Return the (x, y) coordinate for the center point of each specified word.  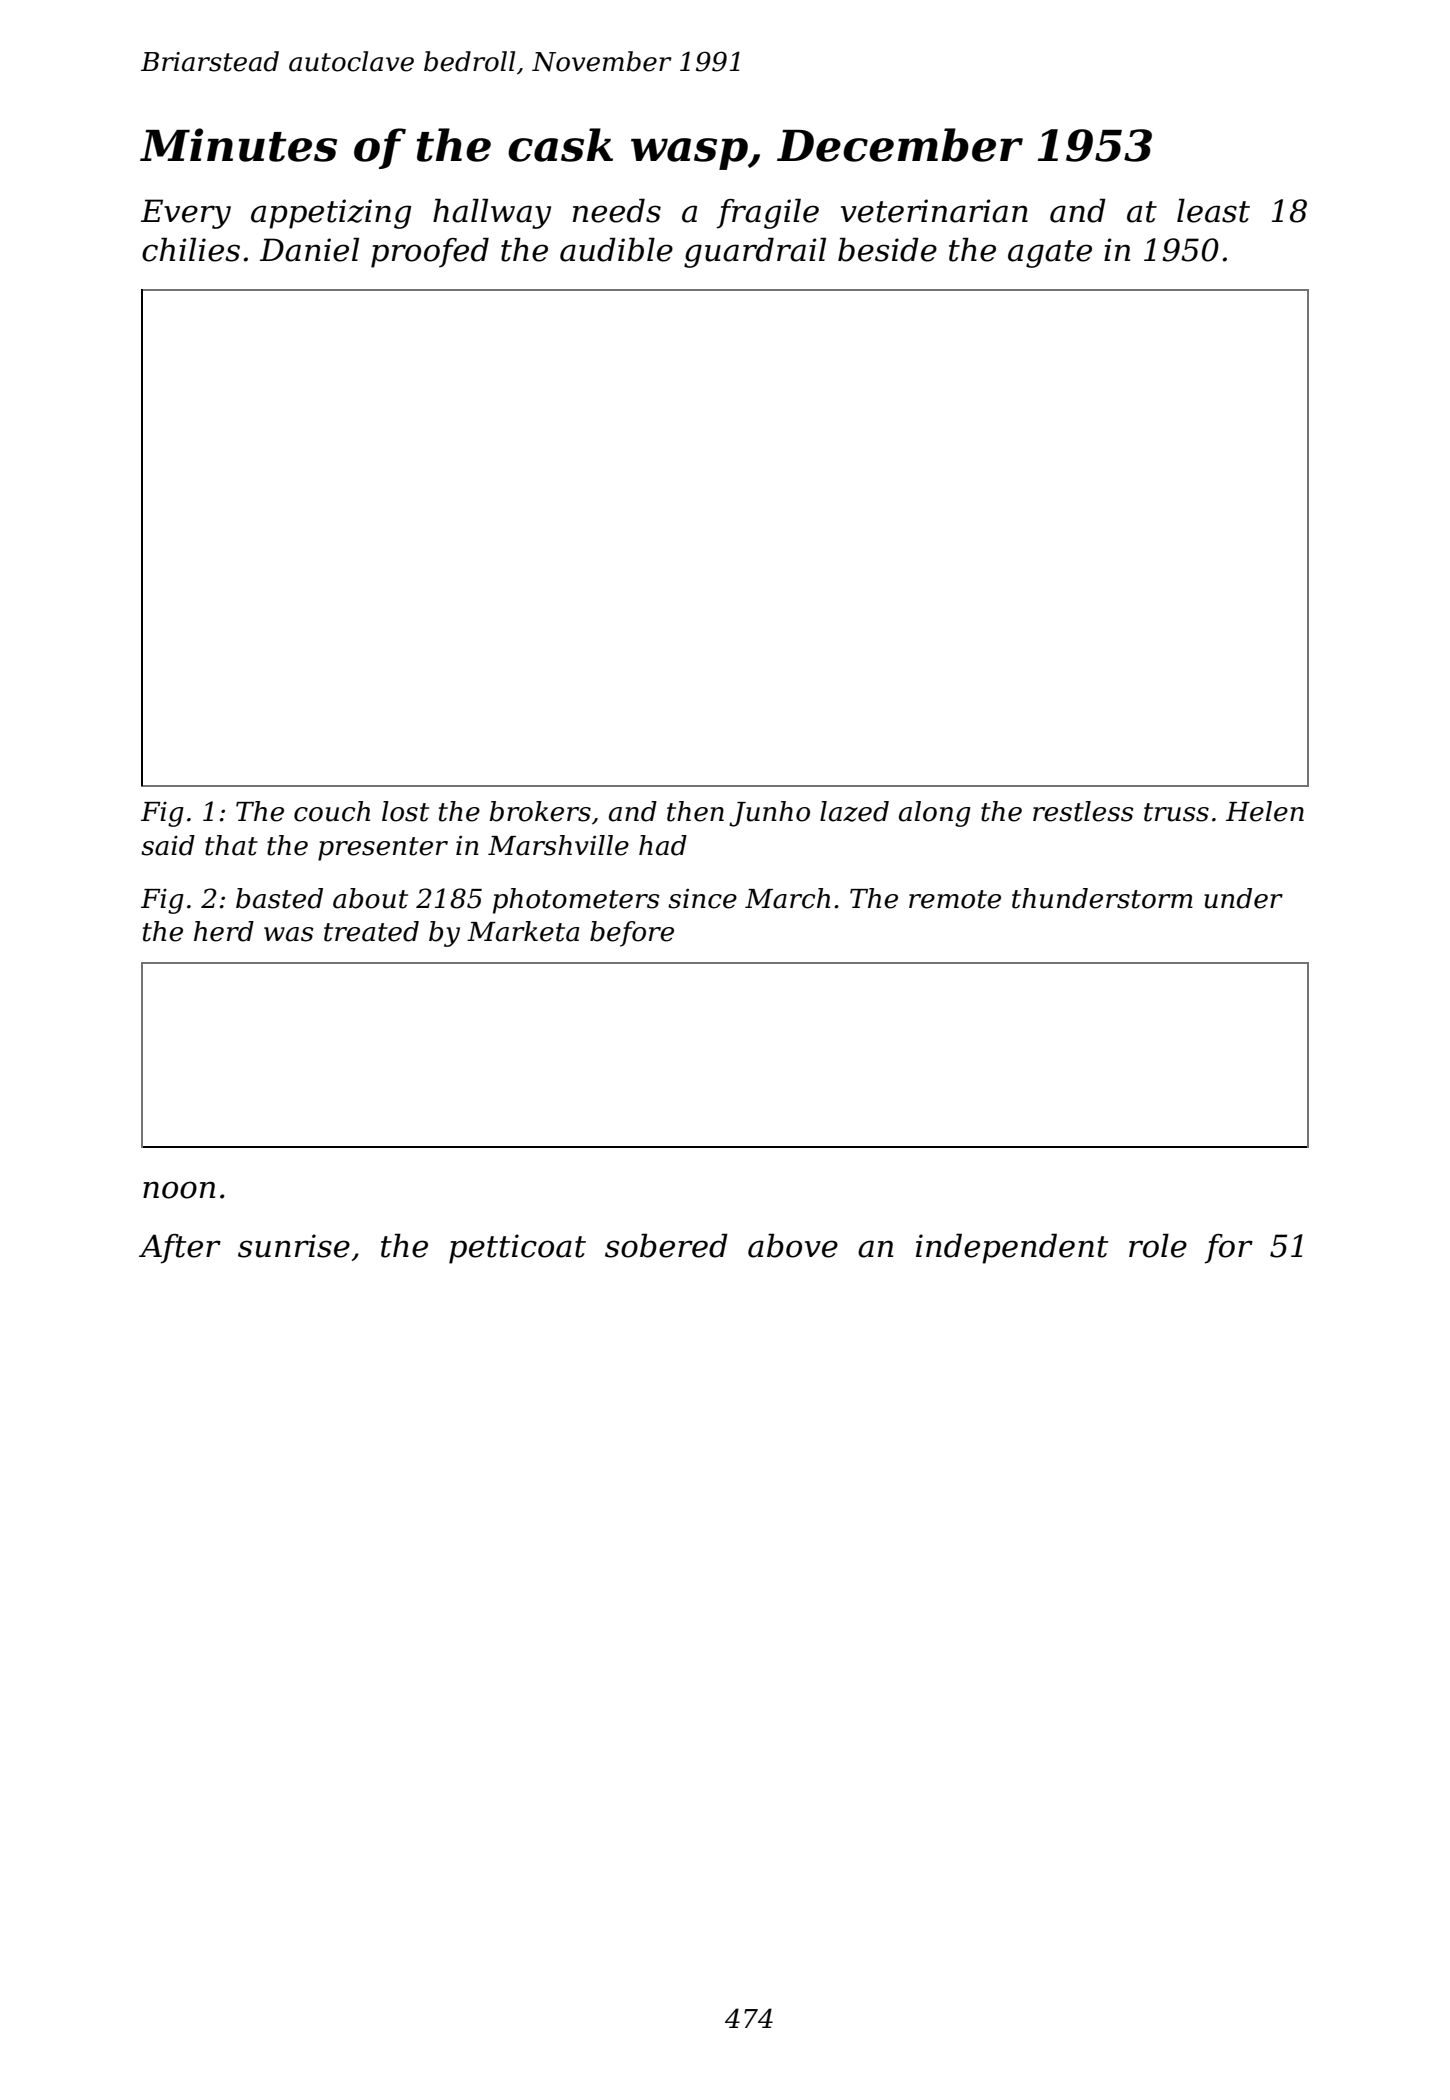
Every (186, 214)
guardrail (755, 252)
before (632, 934)
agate (1050, 254)
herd (224, 931)
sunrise (294, 1246)
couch (332, 811)
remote (955, 899)
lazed (854, 811)
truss (1176, 812)
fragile (768, 213)
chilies (191, 249)
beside (887, 249)
